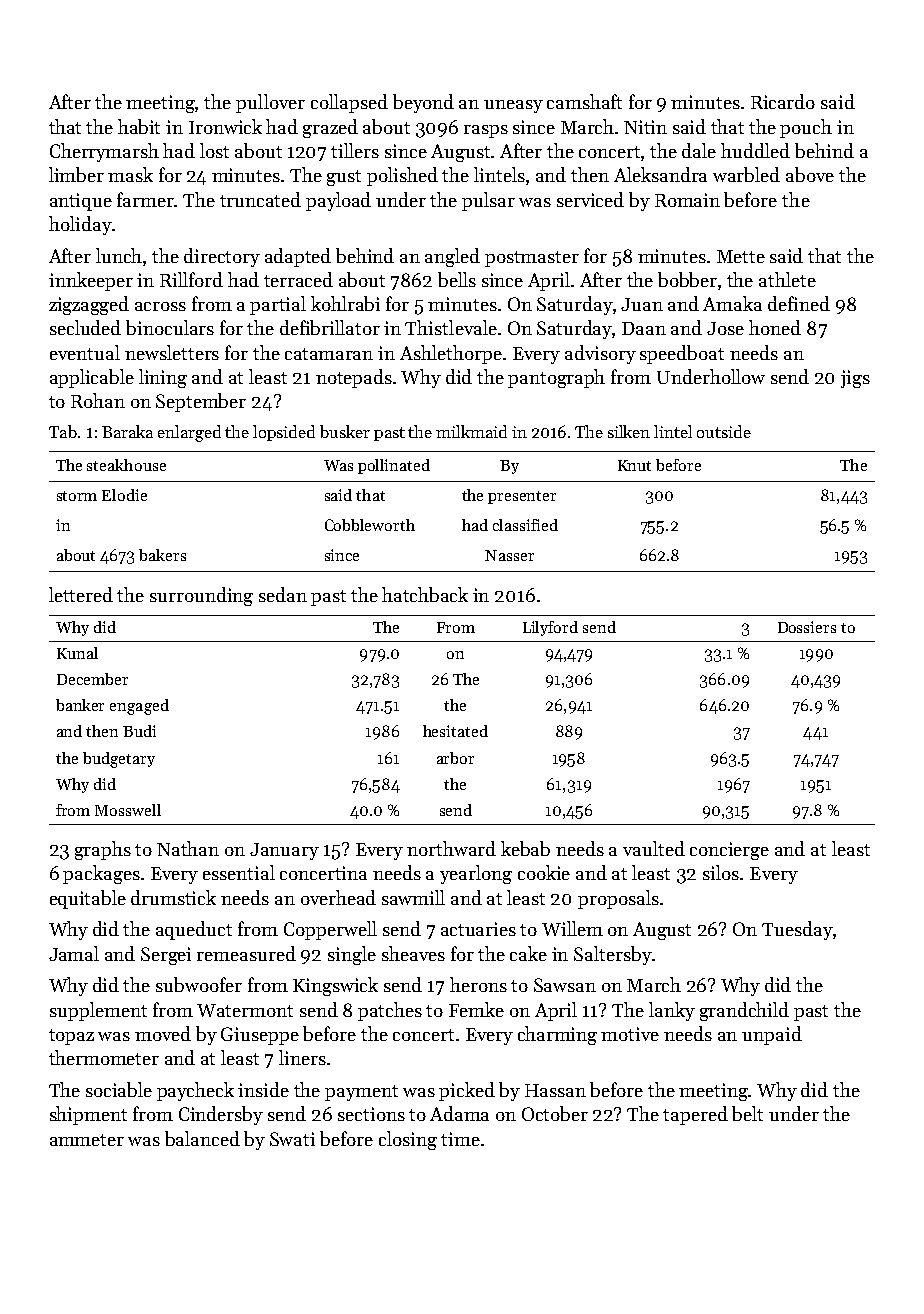 This screenshot has height=1314, width=924. What do you see at coordinates (807, 627) in the screenshot?
I see `Dossiers` at bounding box center [807, 627].
